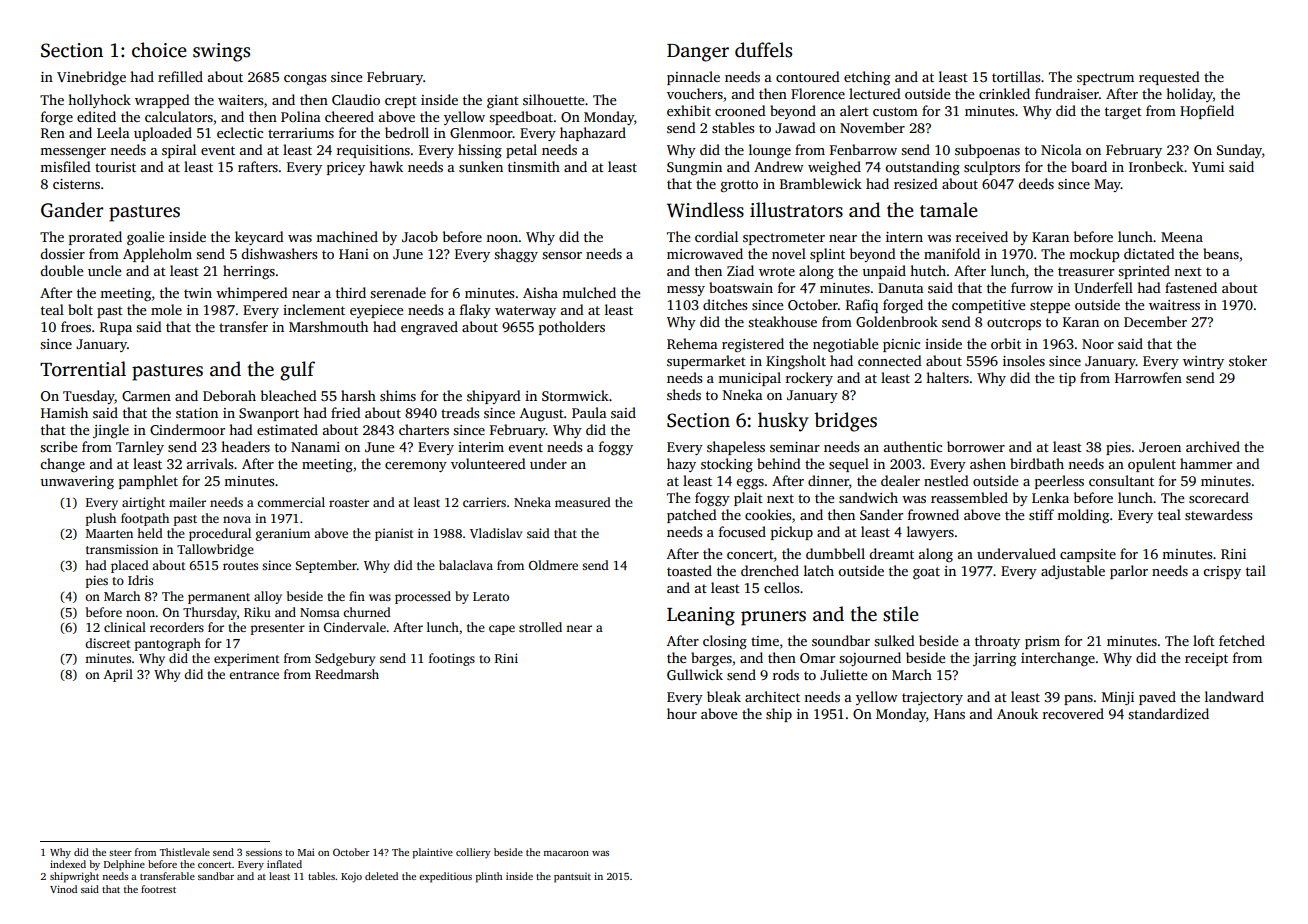 This document has height=924, width=1308. What do you see at coordinates (698, 53) in the document?
I see `Danger` at bounding box center [698, 53].
